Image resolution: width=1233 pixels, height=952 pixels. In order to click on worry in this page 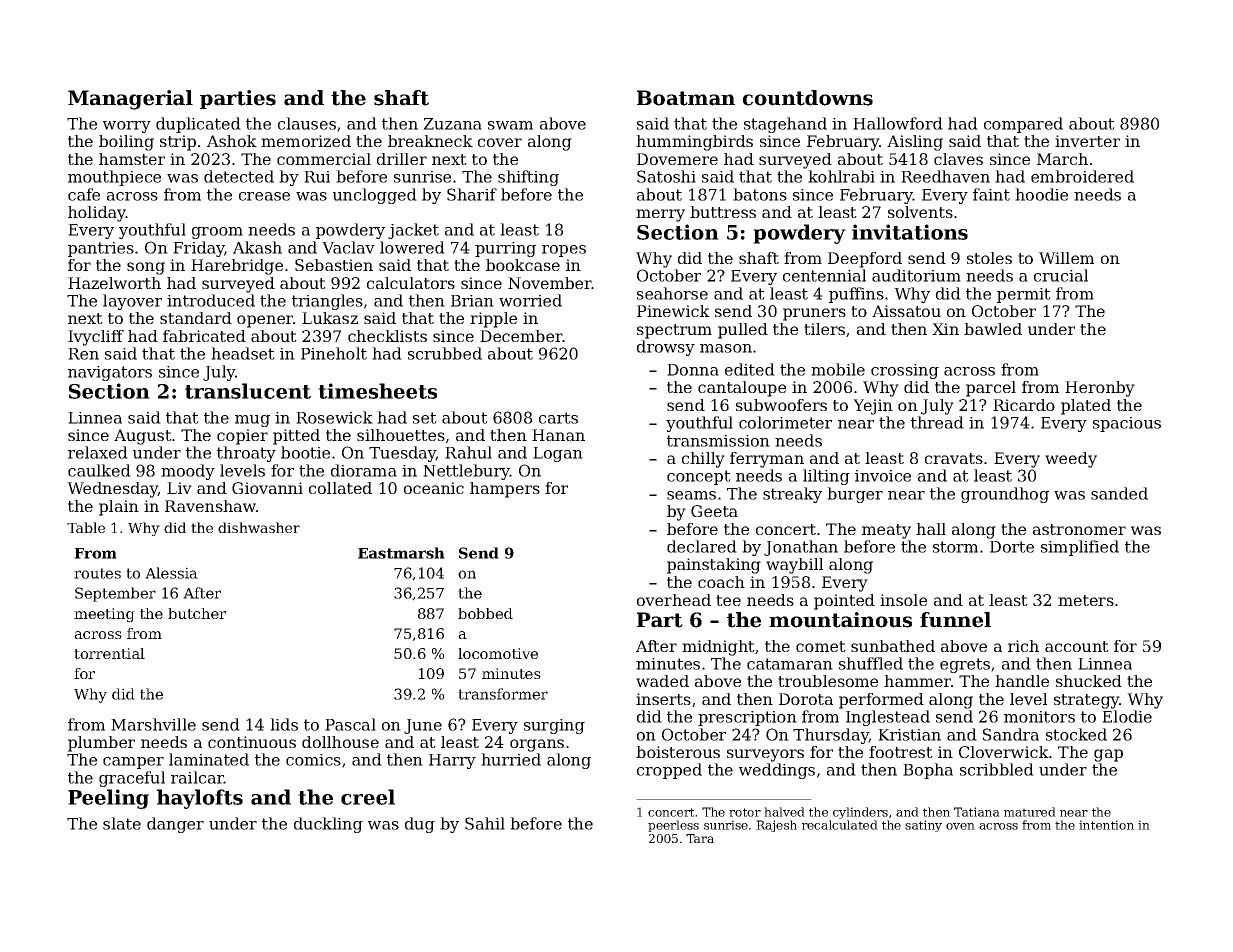, I will do `click(127, 127)`.
